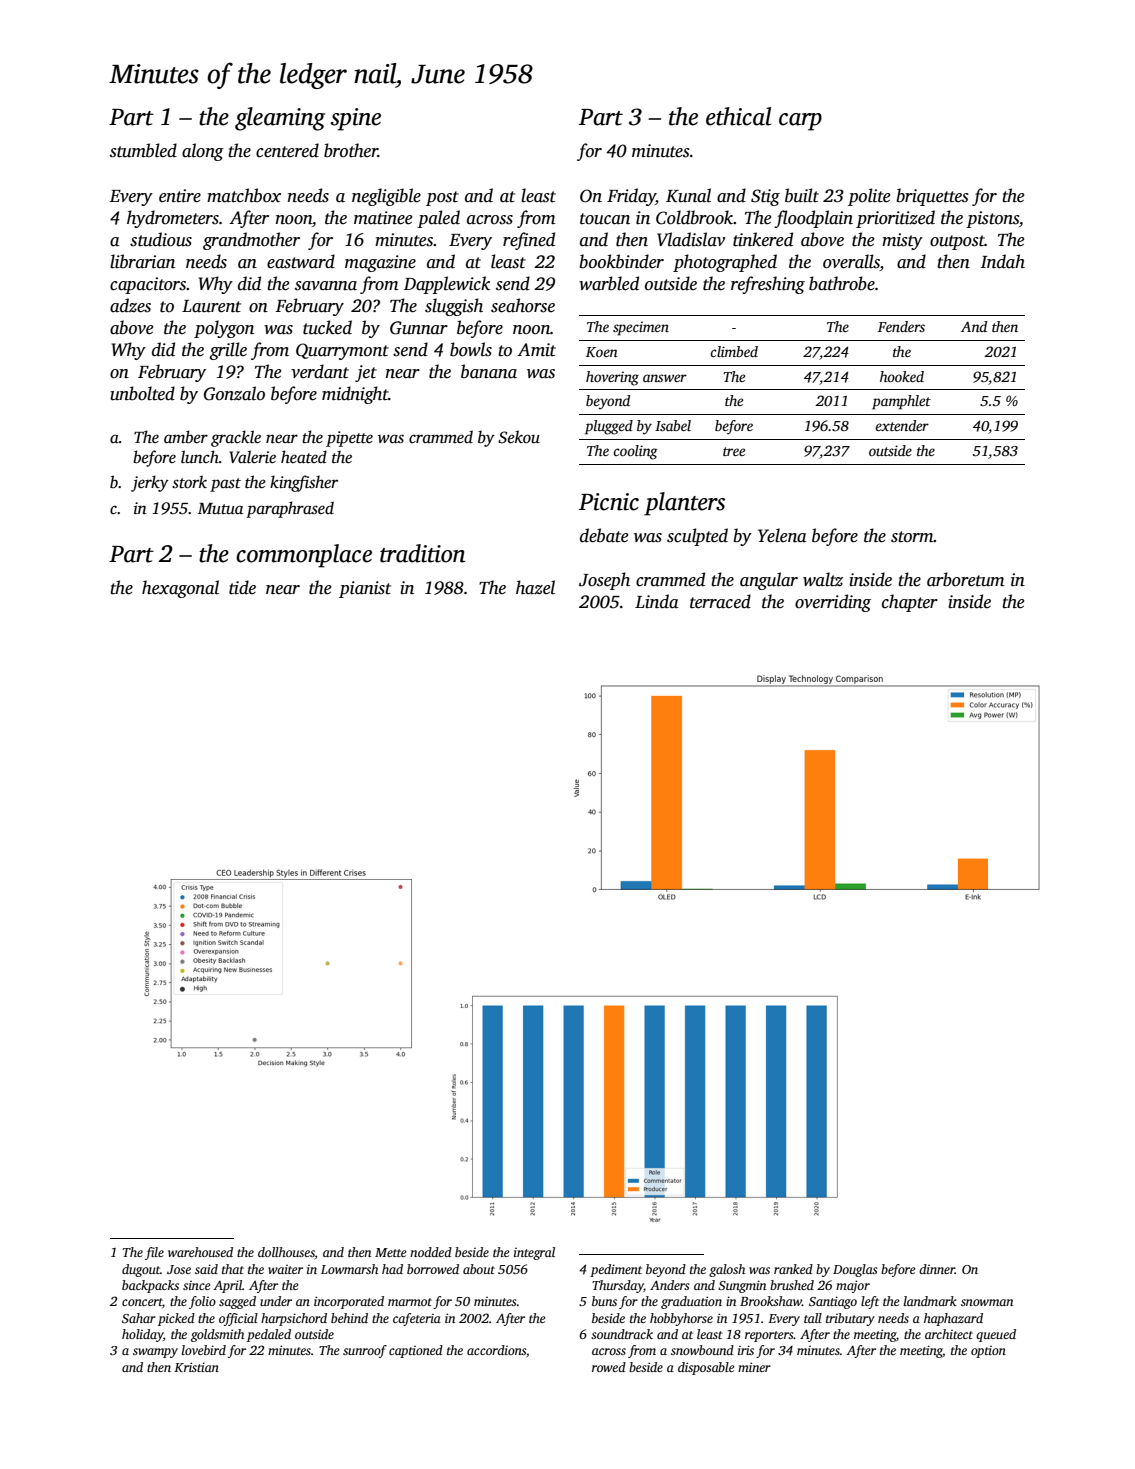 The height and width of the document is (1469, 1135). I want to click on Mette, so click(391, 1252).
